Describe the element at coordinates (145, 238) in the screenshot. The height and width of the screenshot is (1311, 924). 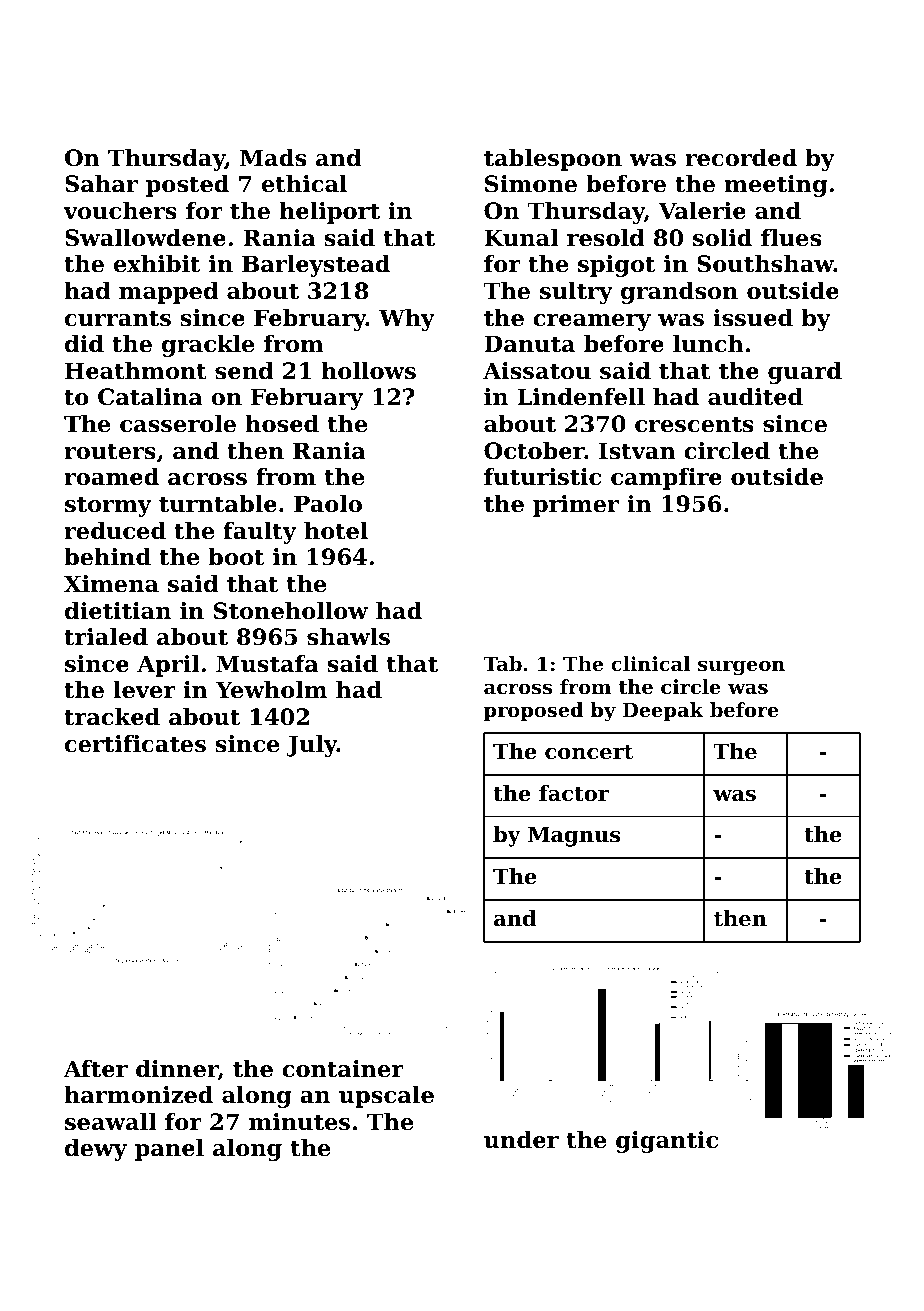
I see `Swallowdene` at that location.
